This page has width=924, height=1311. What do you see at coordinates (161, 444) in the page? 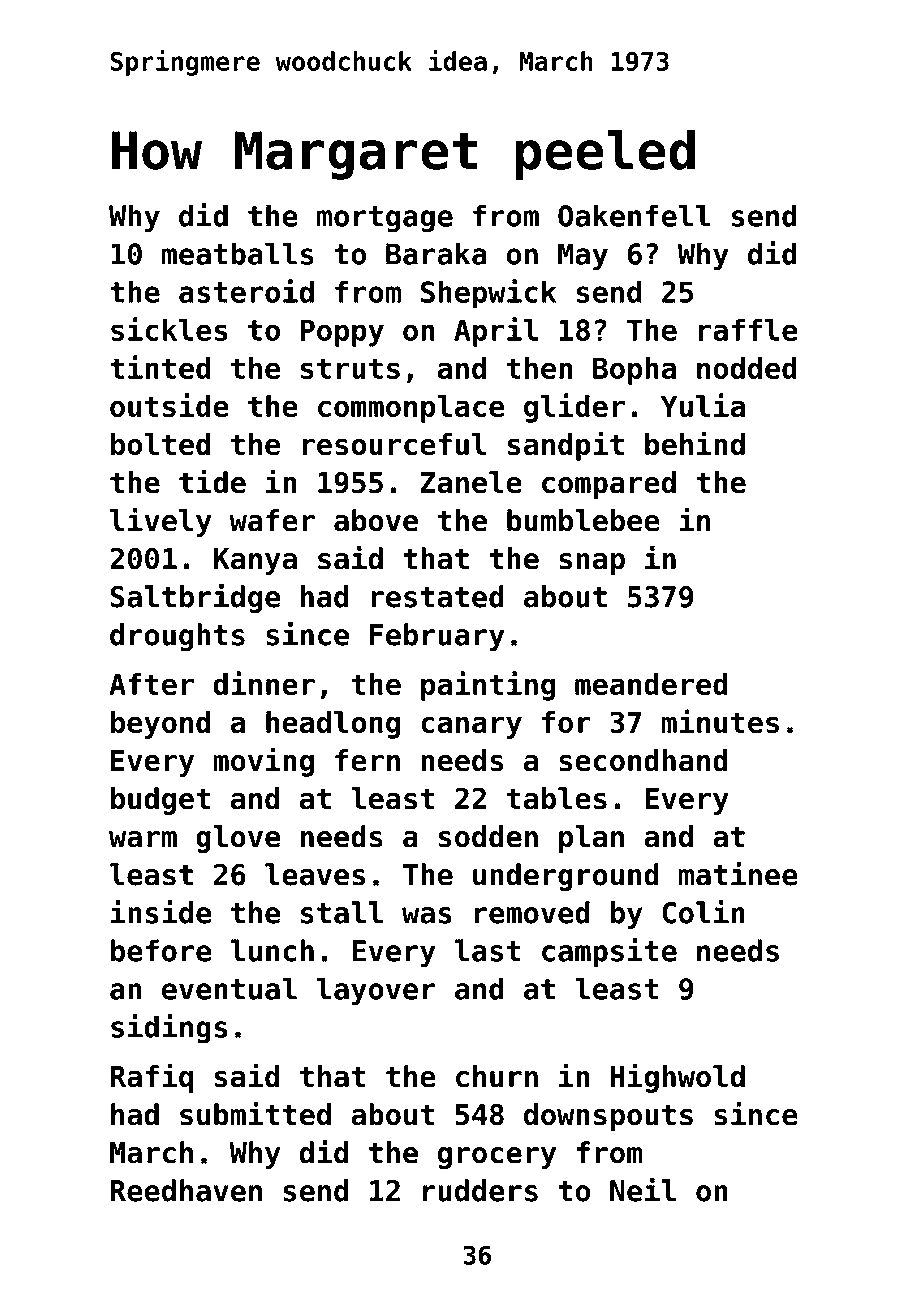
I see `bolted` at bounding box center [161, 444].
